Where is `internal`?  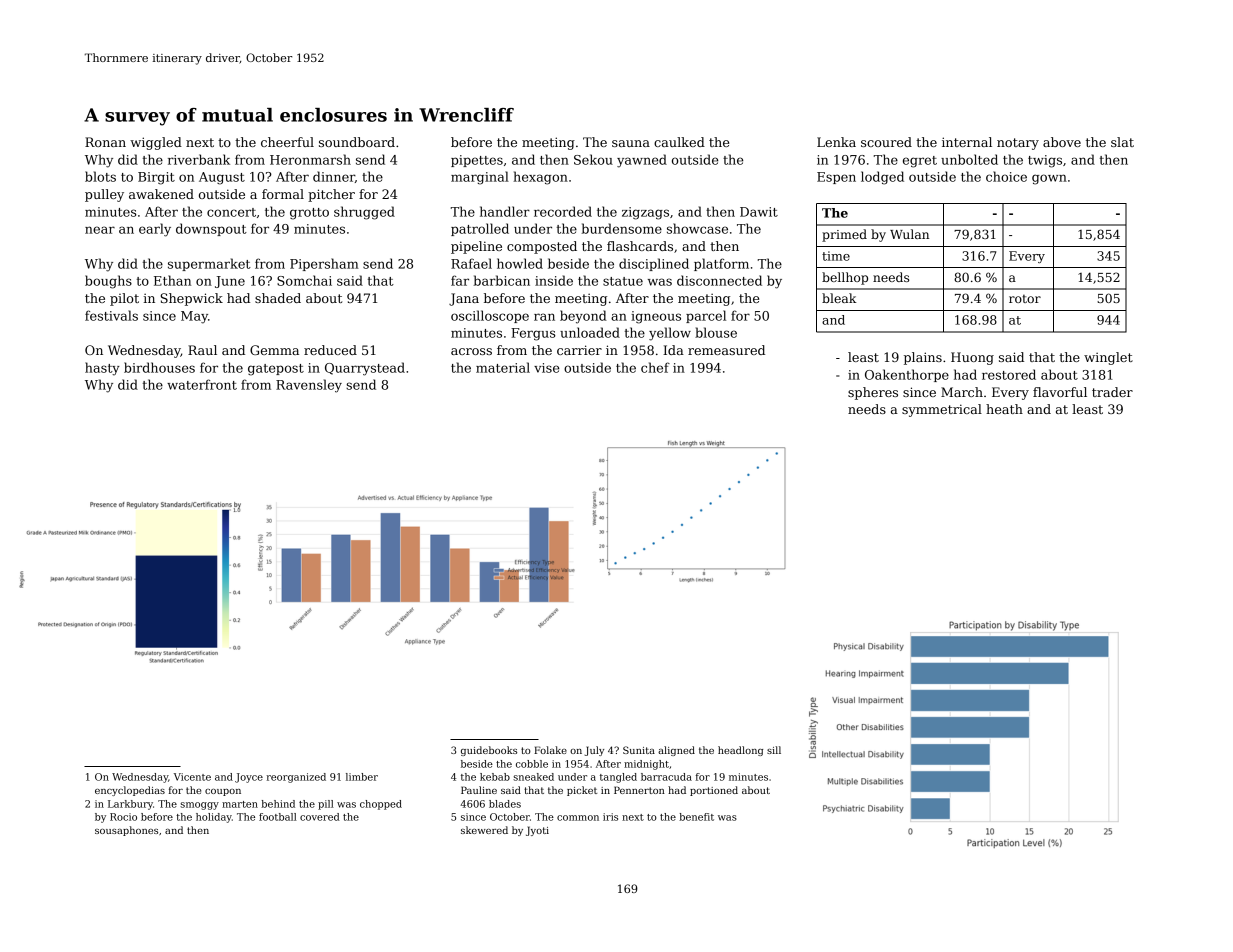 internal is located at coordinates (967, 142).
